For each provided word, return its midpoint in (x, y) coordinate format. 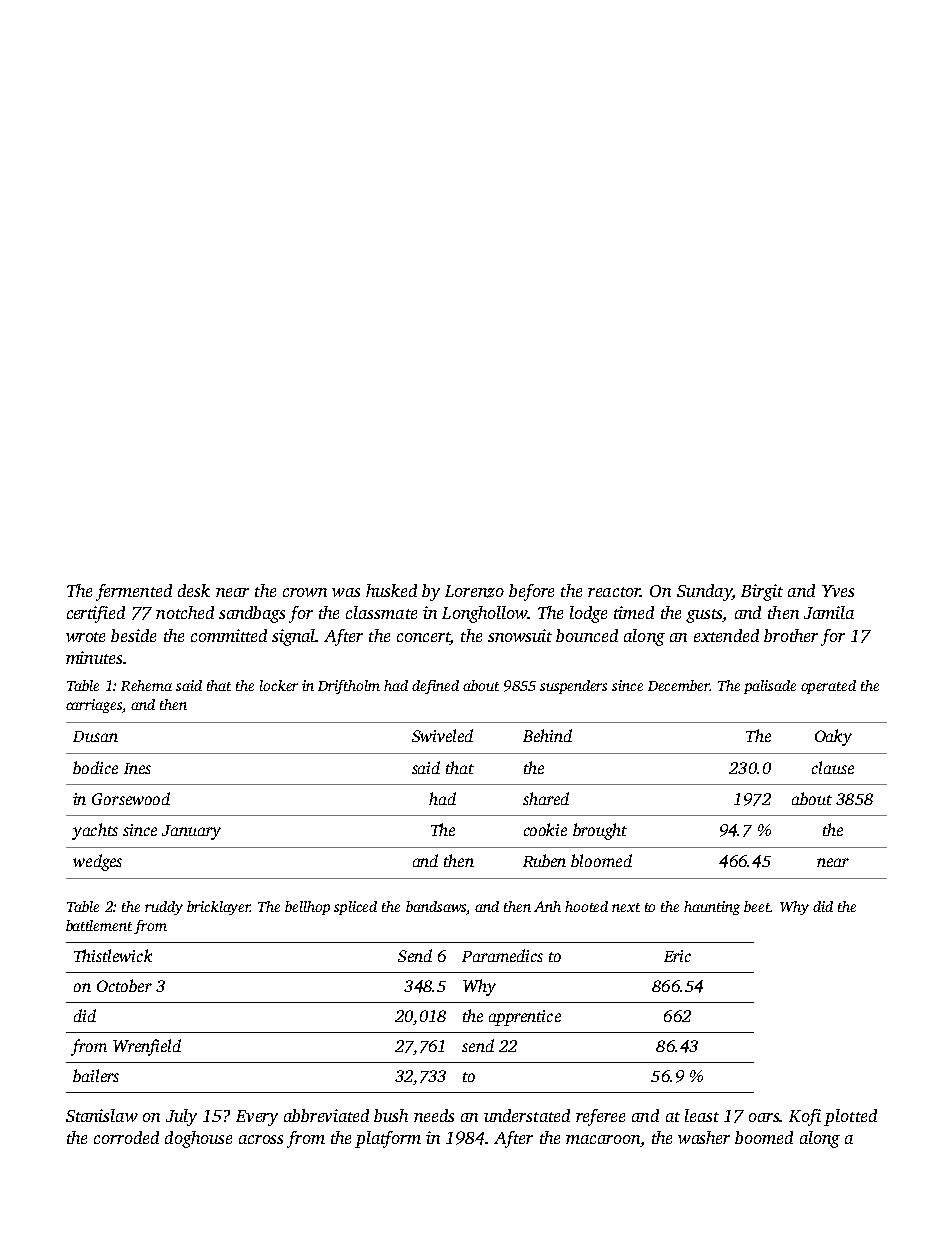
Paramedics (502, 955)
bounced (587, 635)
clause (833, 767)
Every (257, 1118)
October (124, 985)
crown (305, 592)
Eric (677, 956)
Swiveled (442, 735)
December (679, 685)
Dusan (95, 736)
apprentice (525, 1018)
